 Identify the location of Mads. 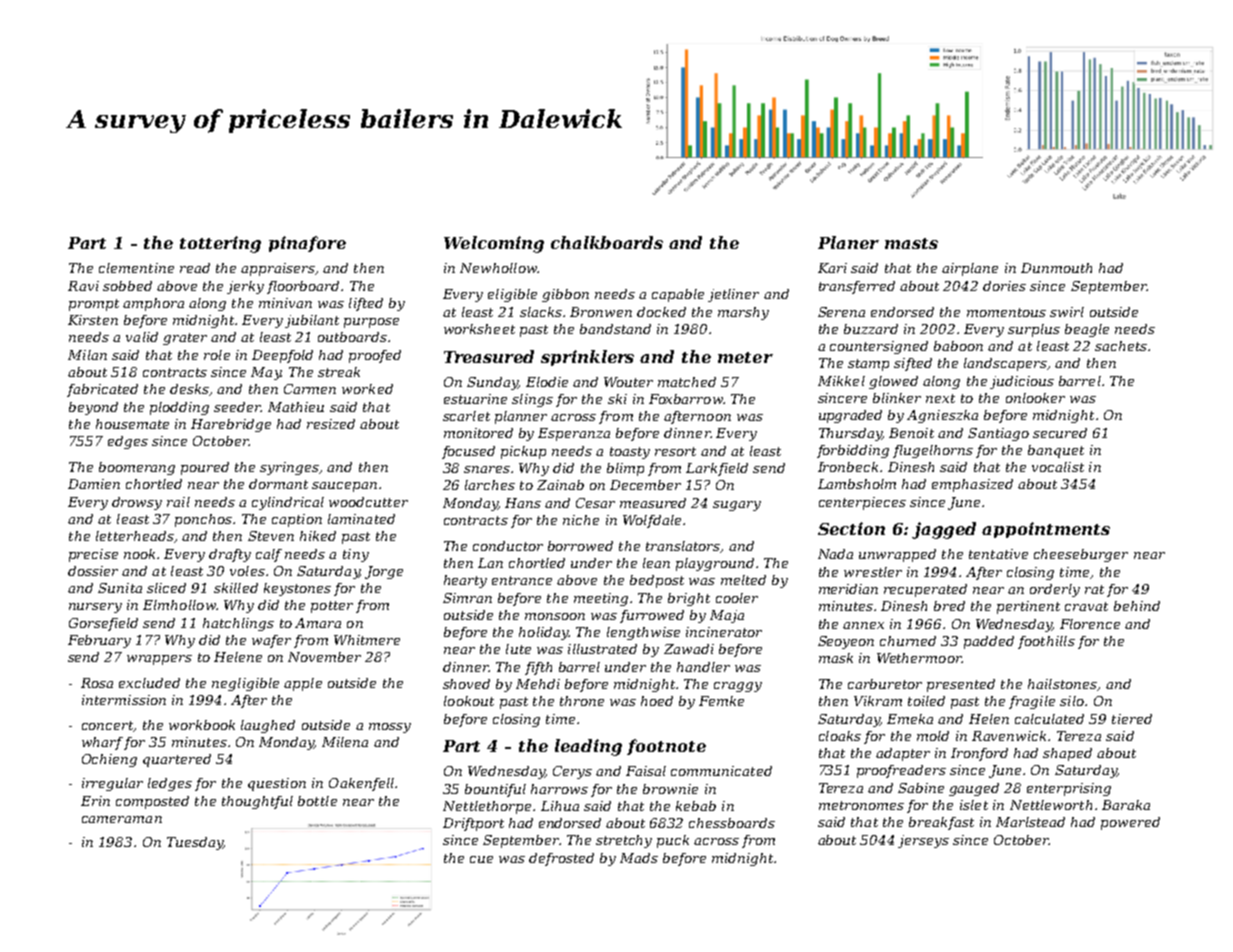
(639, 858).
